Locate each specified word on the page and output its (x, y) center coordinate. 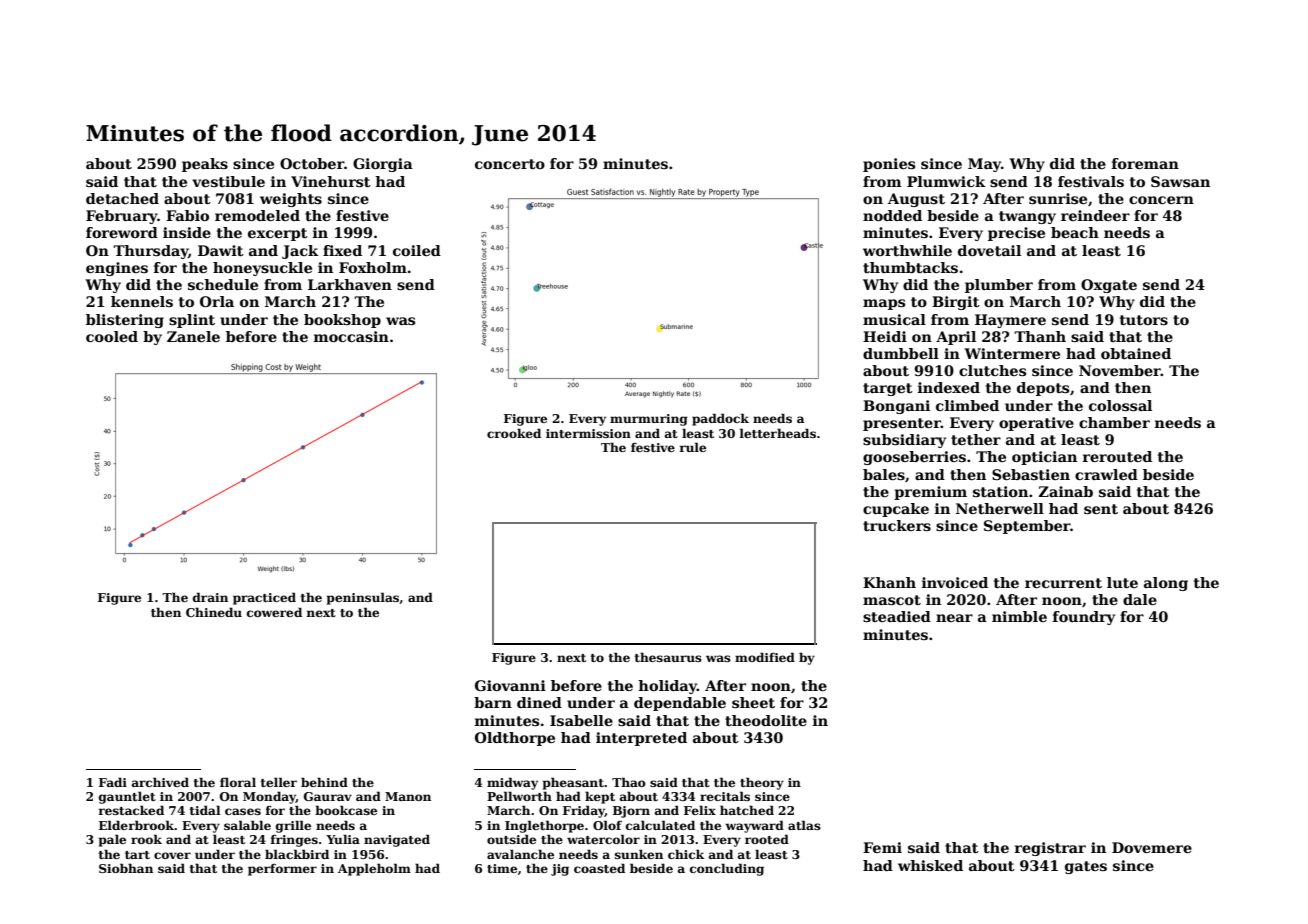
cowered (274, 612)
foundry (1084, 618)
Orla (217, 301)
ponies (889, 165)
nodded (892, 215)
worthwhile (907, 250)
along (1166, 584)
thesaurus (668, 657)
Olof (607, 825)
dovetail (989, 250)
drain (210, 597)
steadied (897, 616)
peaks (205, 165)
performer (282, 870)
